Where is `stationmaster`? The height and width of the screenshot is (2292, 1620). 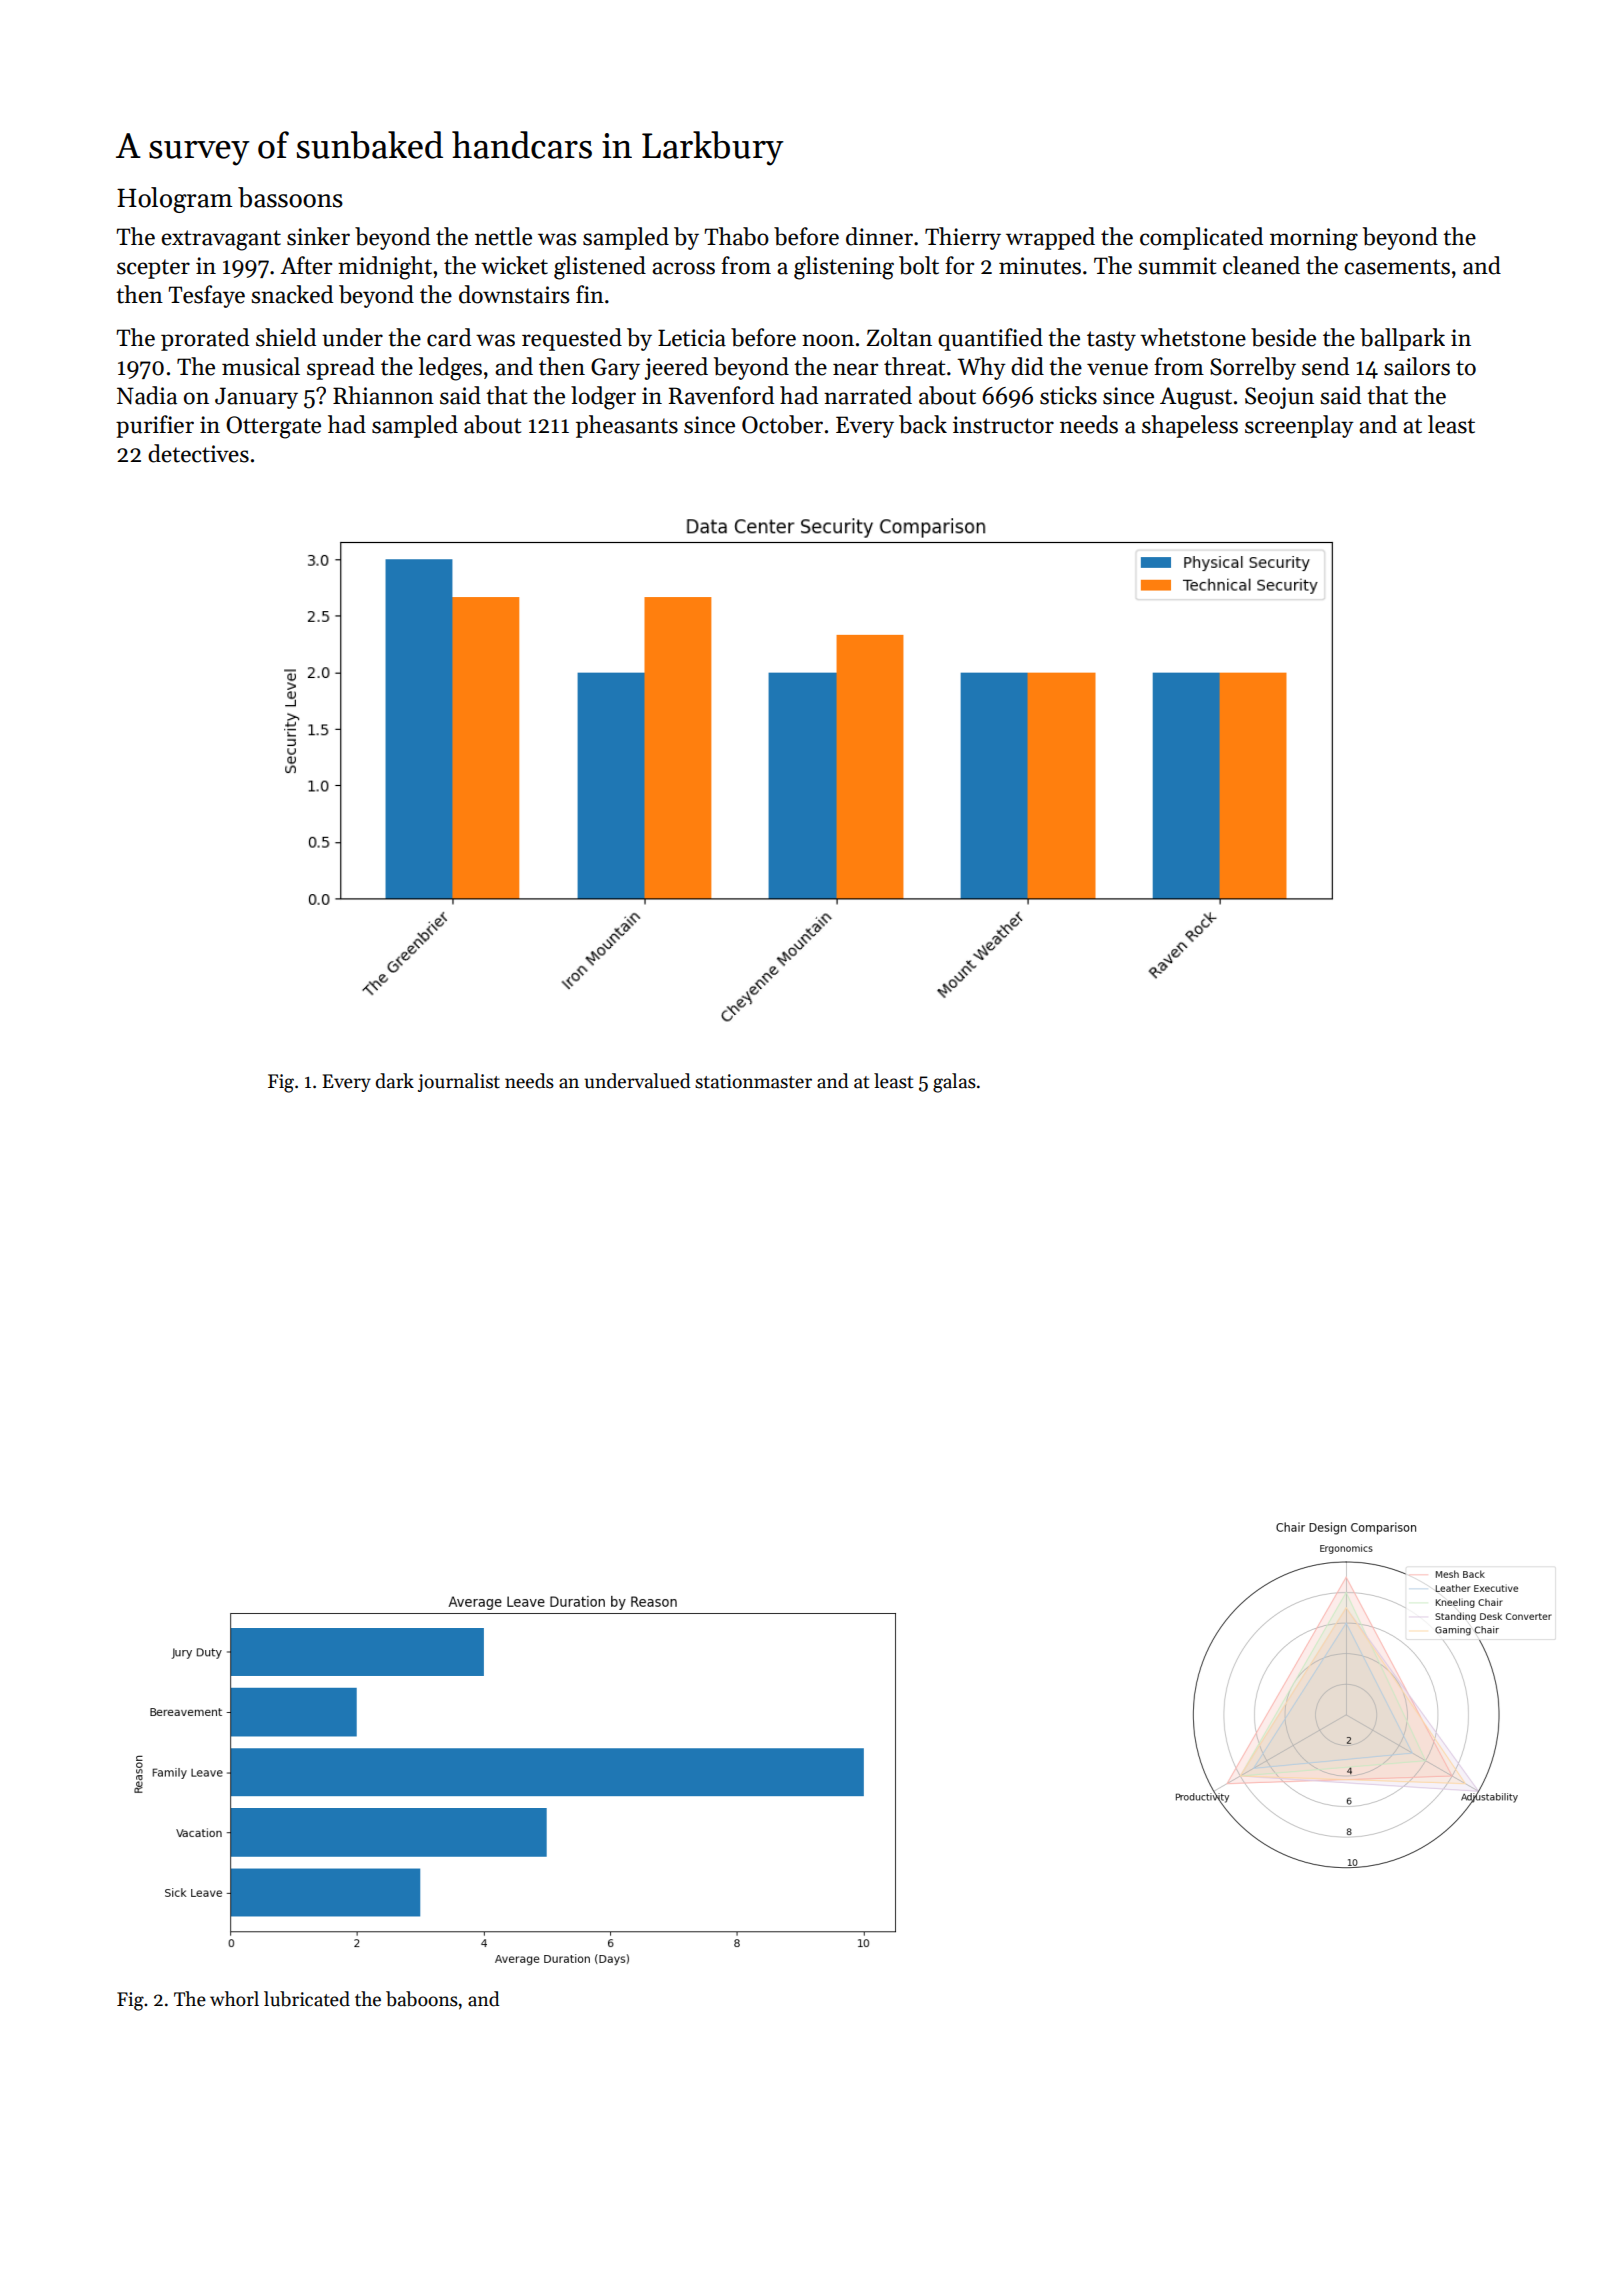
stationmaster is located at coordinates (753, 1081).
